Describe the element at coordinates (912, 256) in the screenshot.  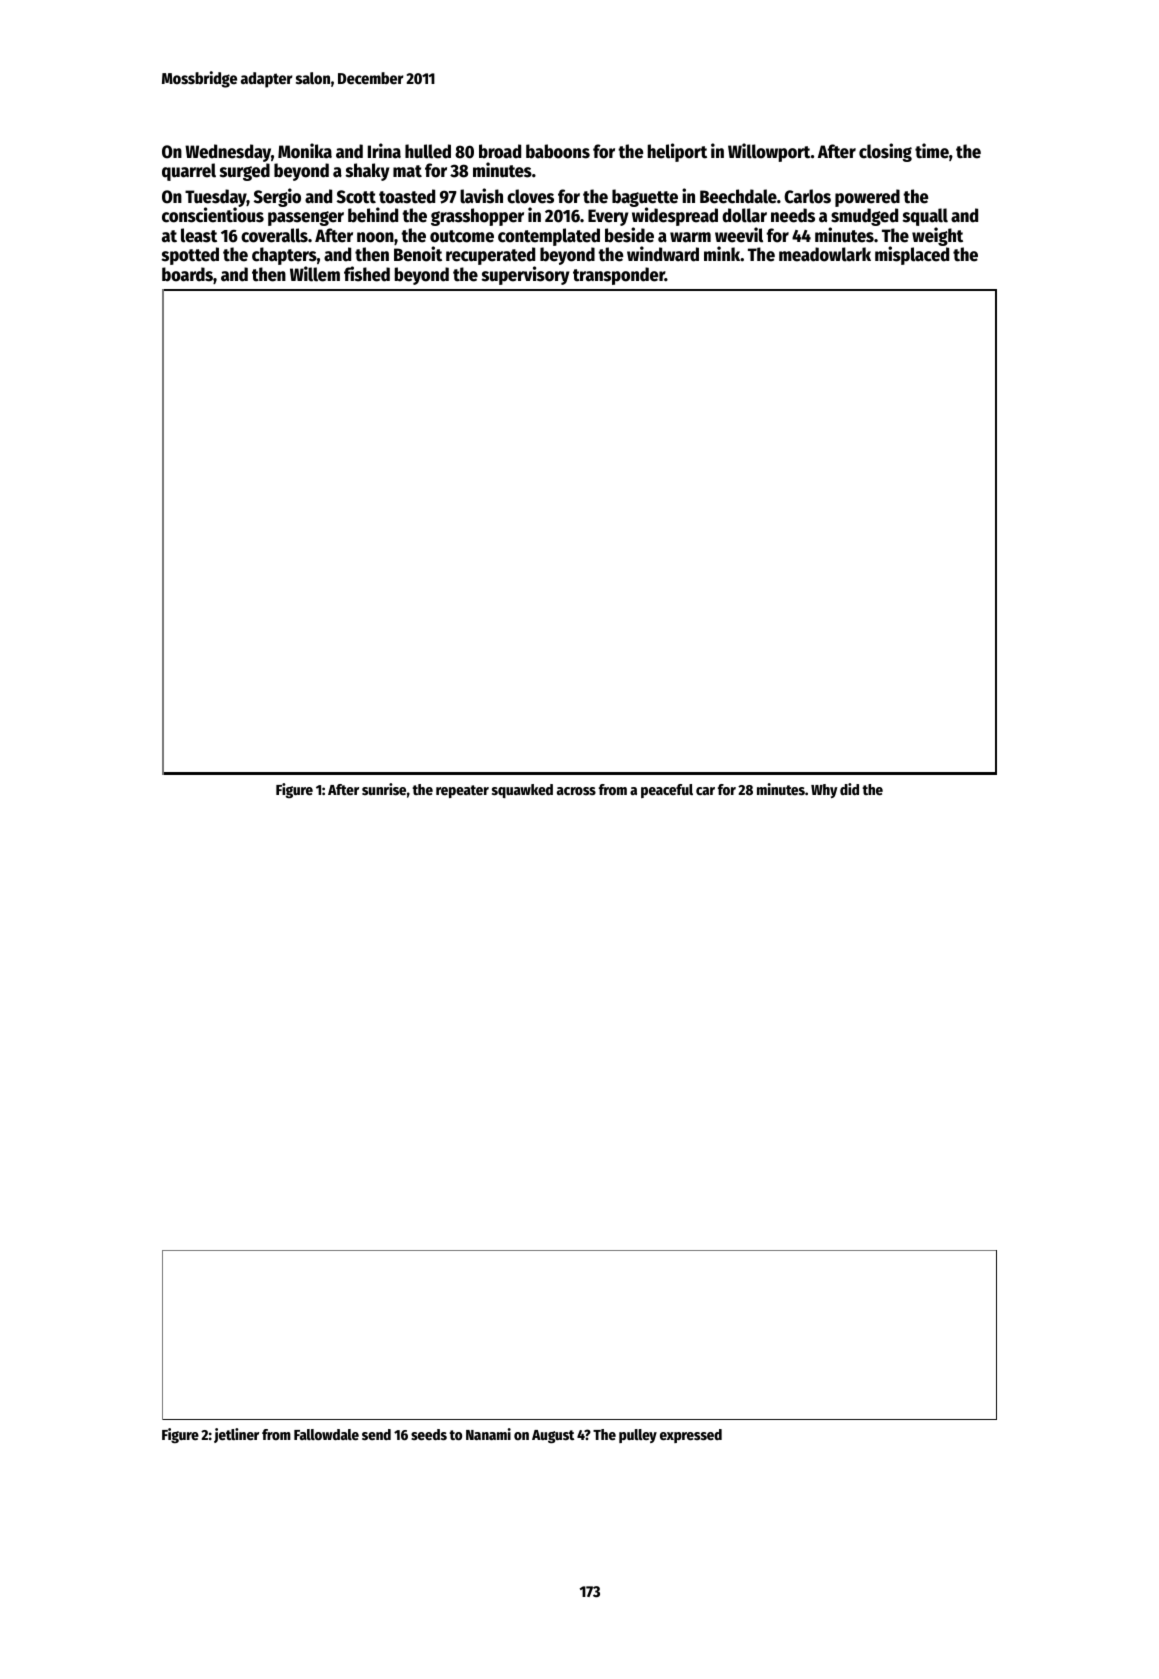
I see `misplaced` at that location.
